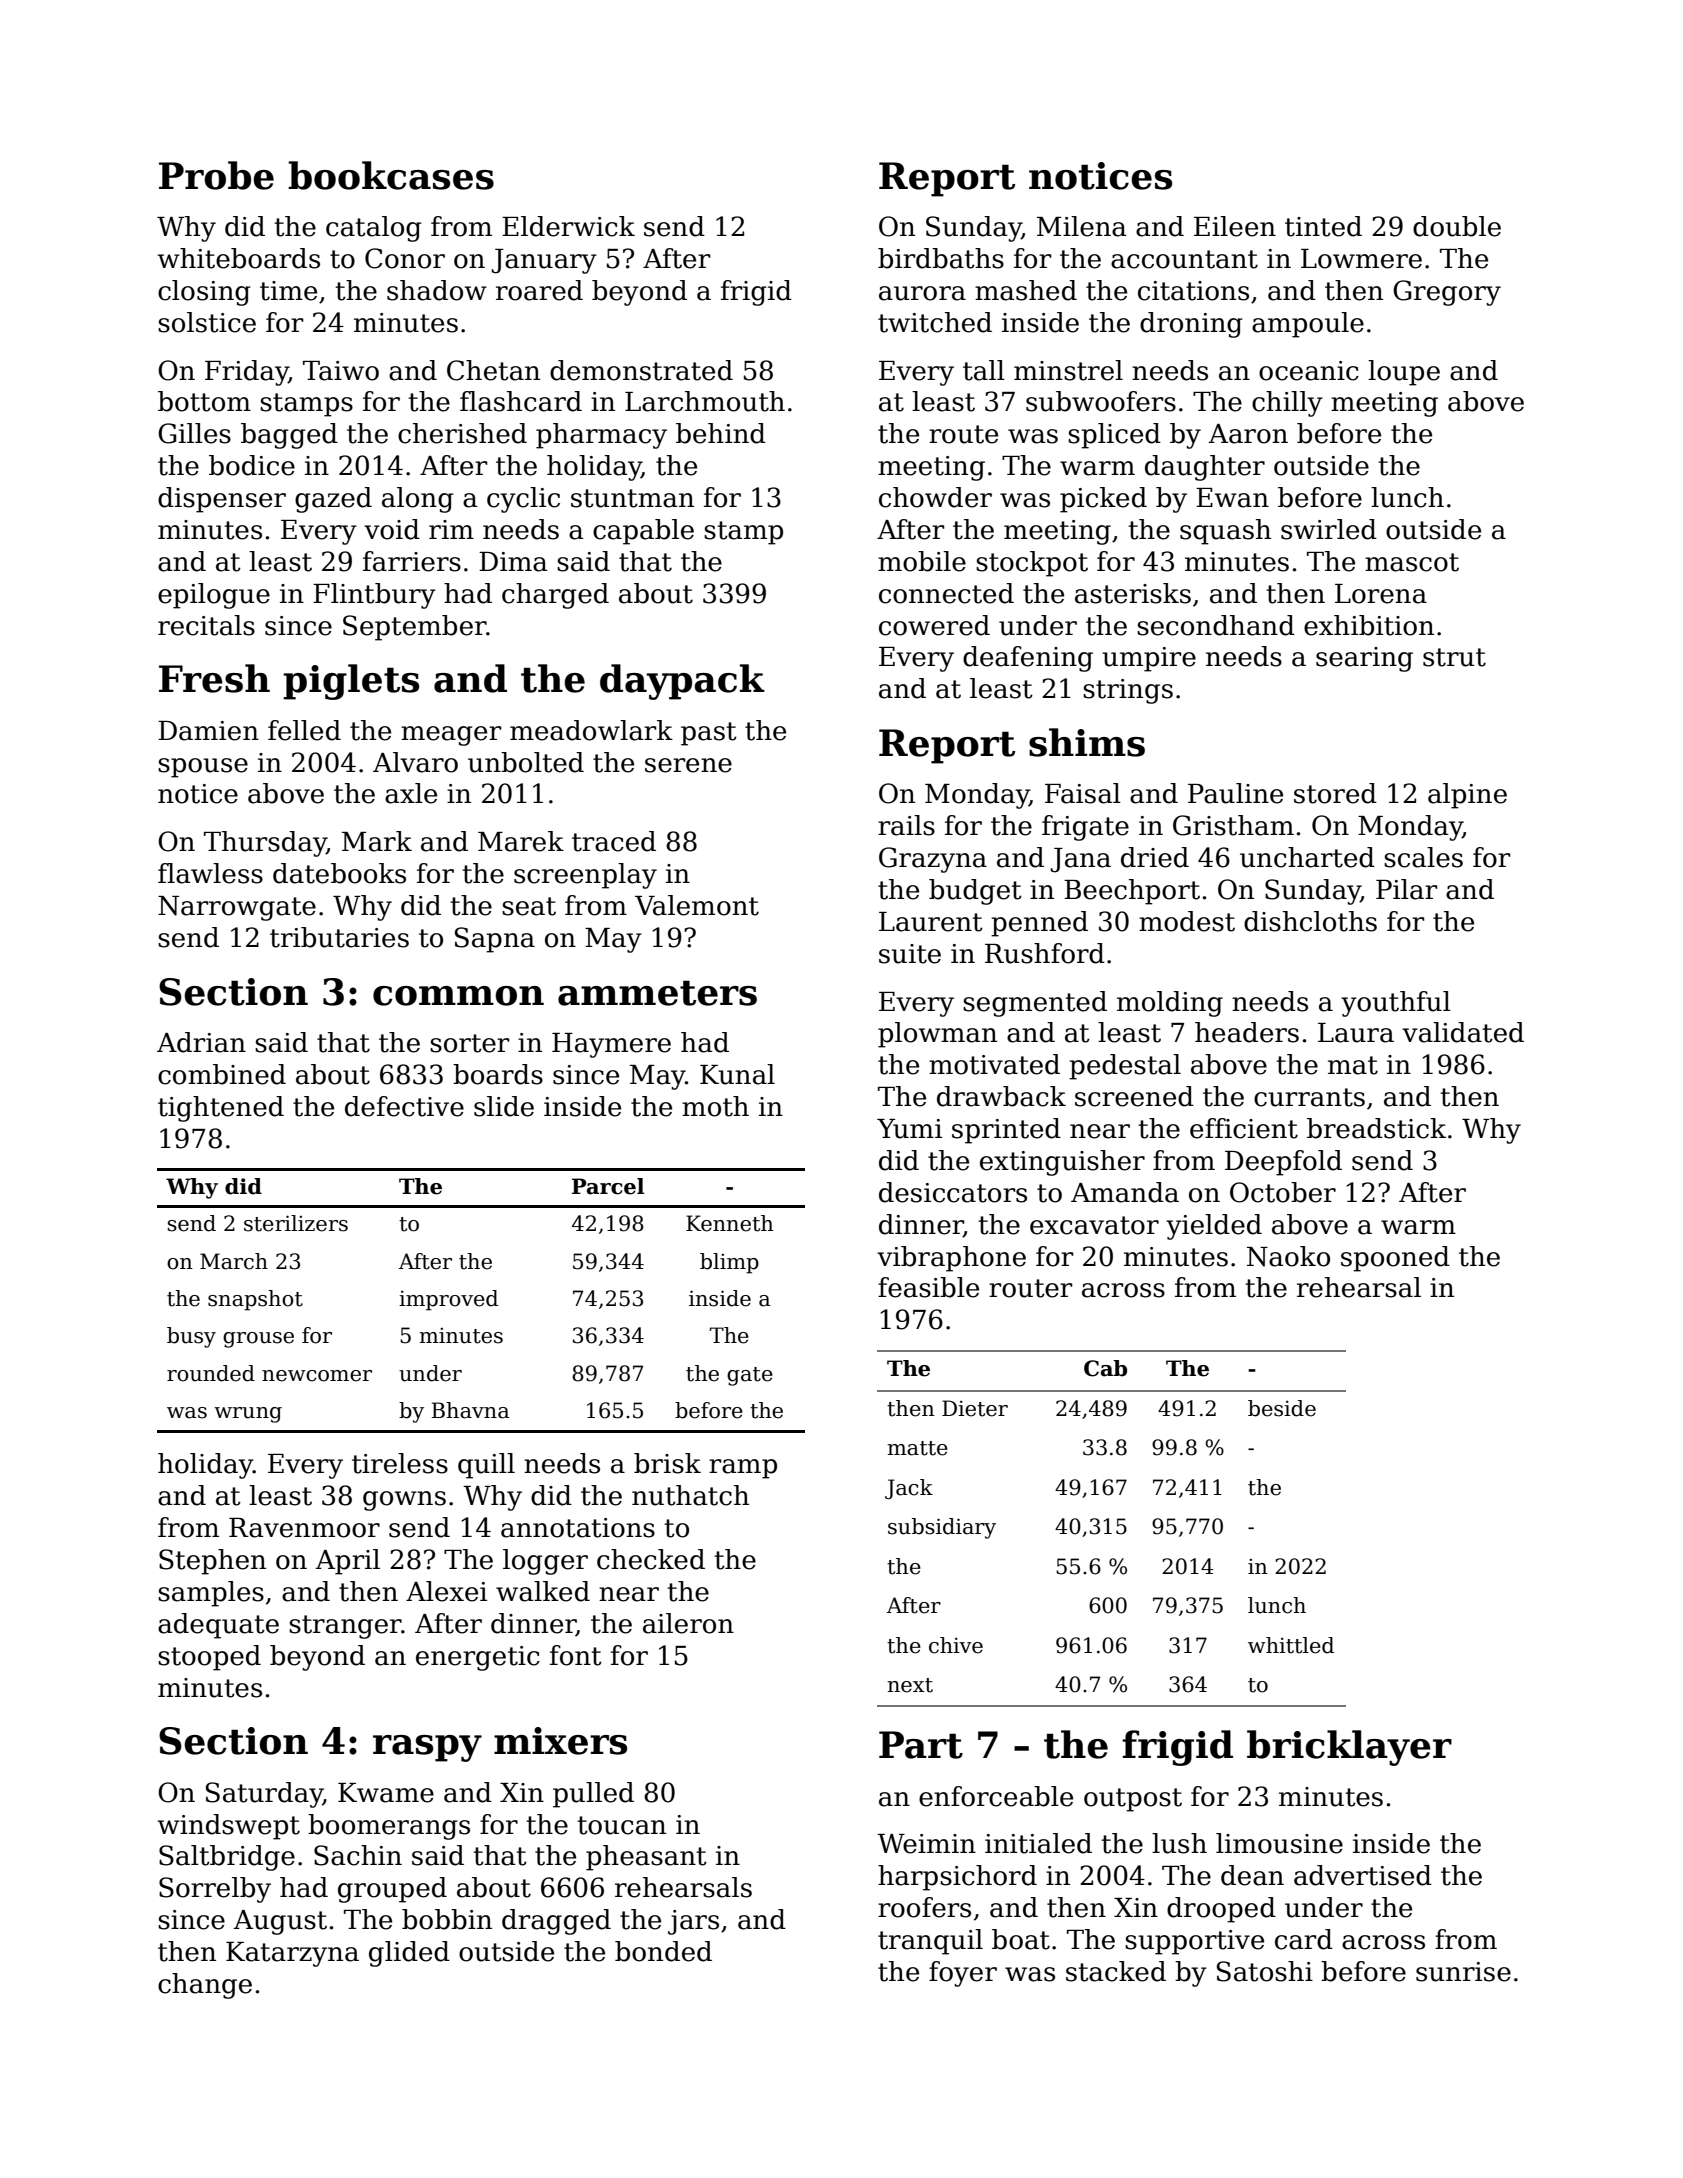 This screenshot has width=1683, height=2178. Describe the element at coordinates (1221, 1910) in the screenshot. I see `drooped` at that location.
